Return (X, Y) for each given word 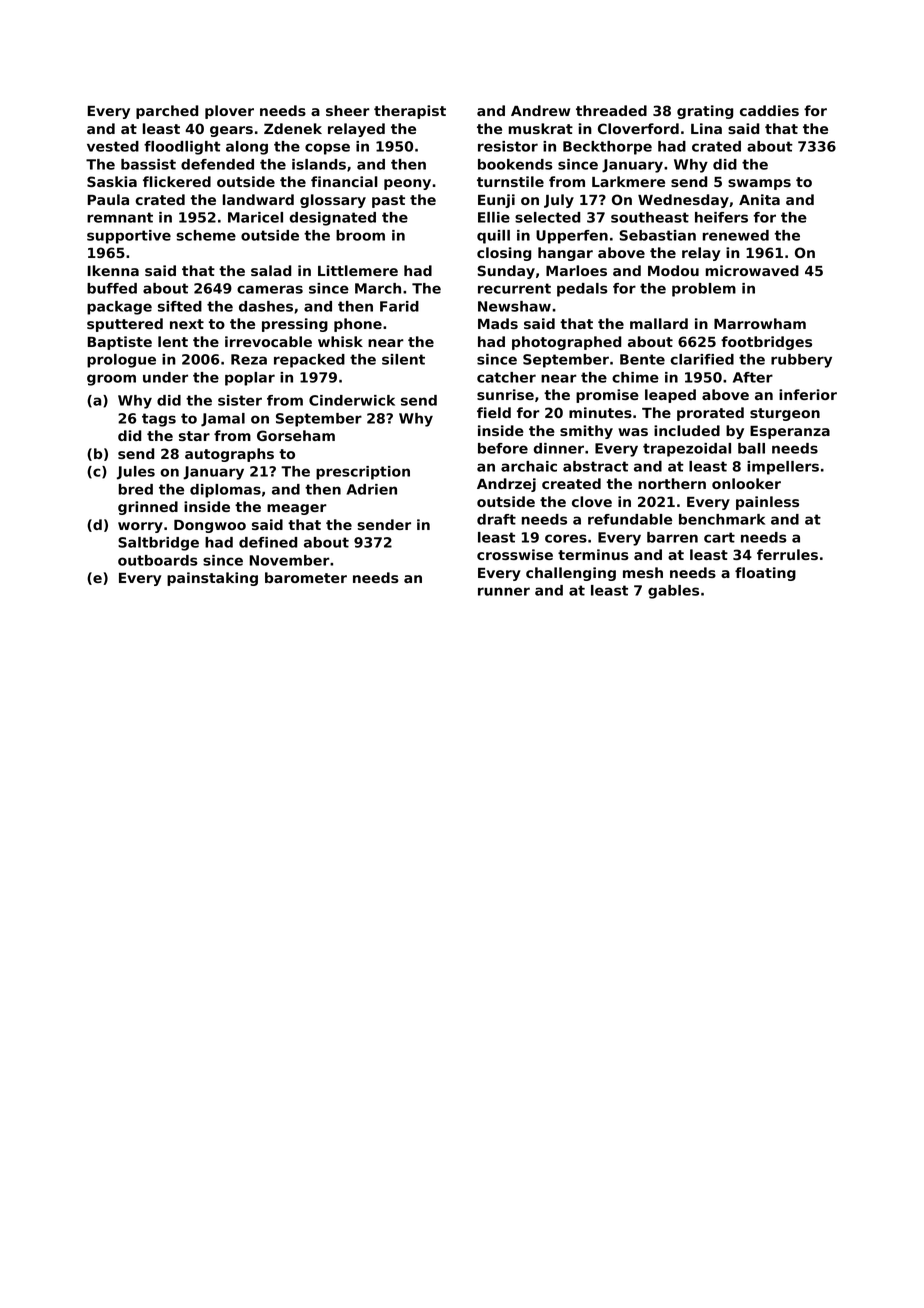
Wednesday (683, 201)
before (503, 448)
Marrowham (760, 323)
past (388, 201)
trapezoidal (687, 450)
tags (159, 420)
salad (271, 270)
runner (504, 591)
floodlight (182, 148)
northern (672, 483)
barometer (306, 577)
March (378, 288)
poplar (250, 379)
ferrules (787, 554)
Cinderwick (352, 400)
